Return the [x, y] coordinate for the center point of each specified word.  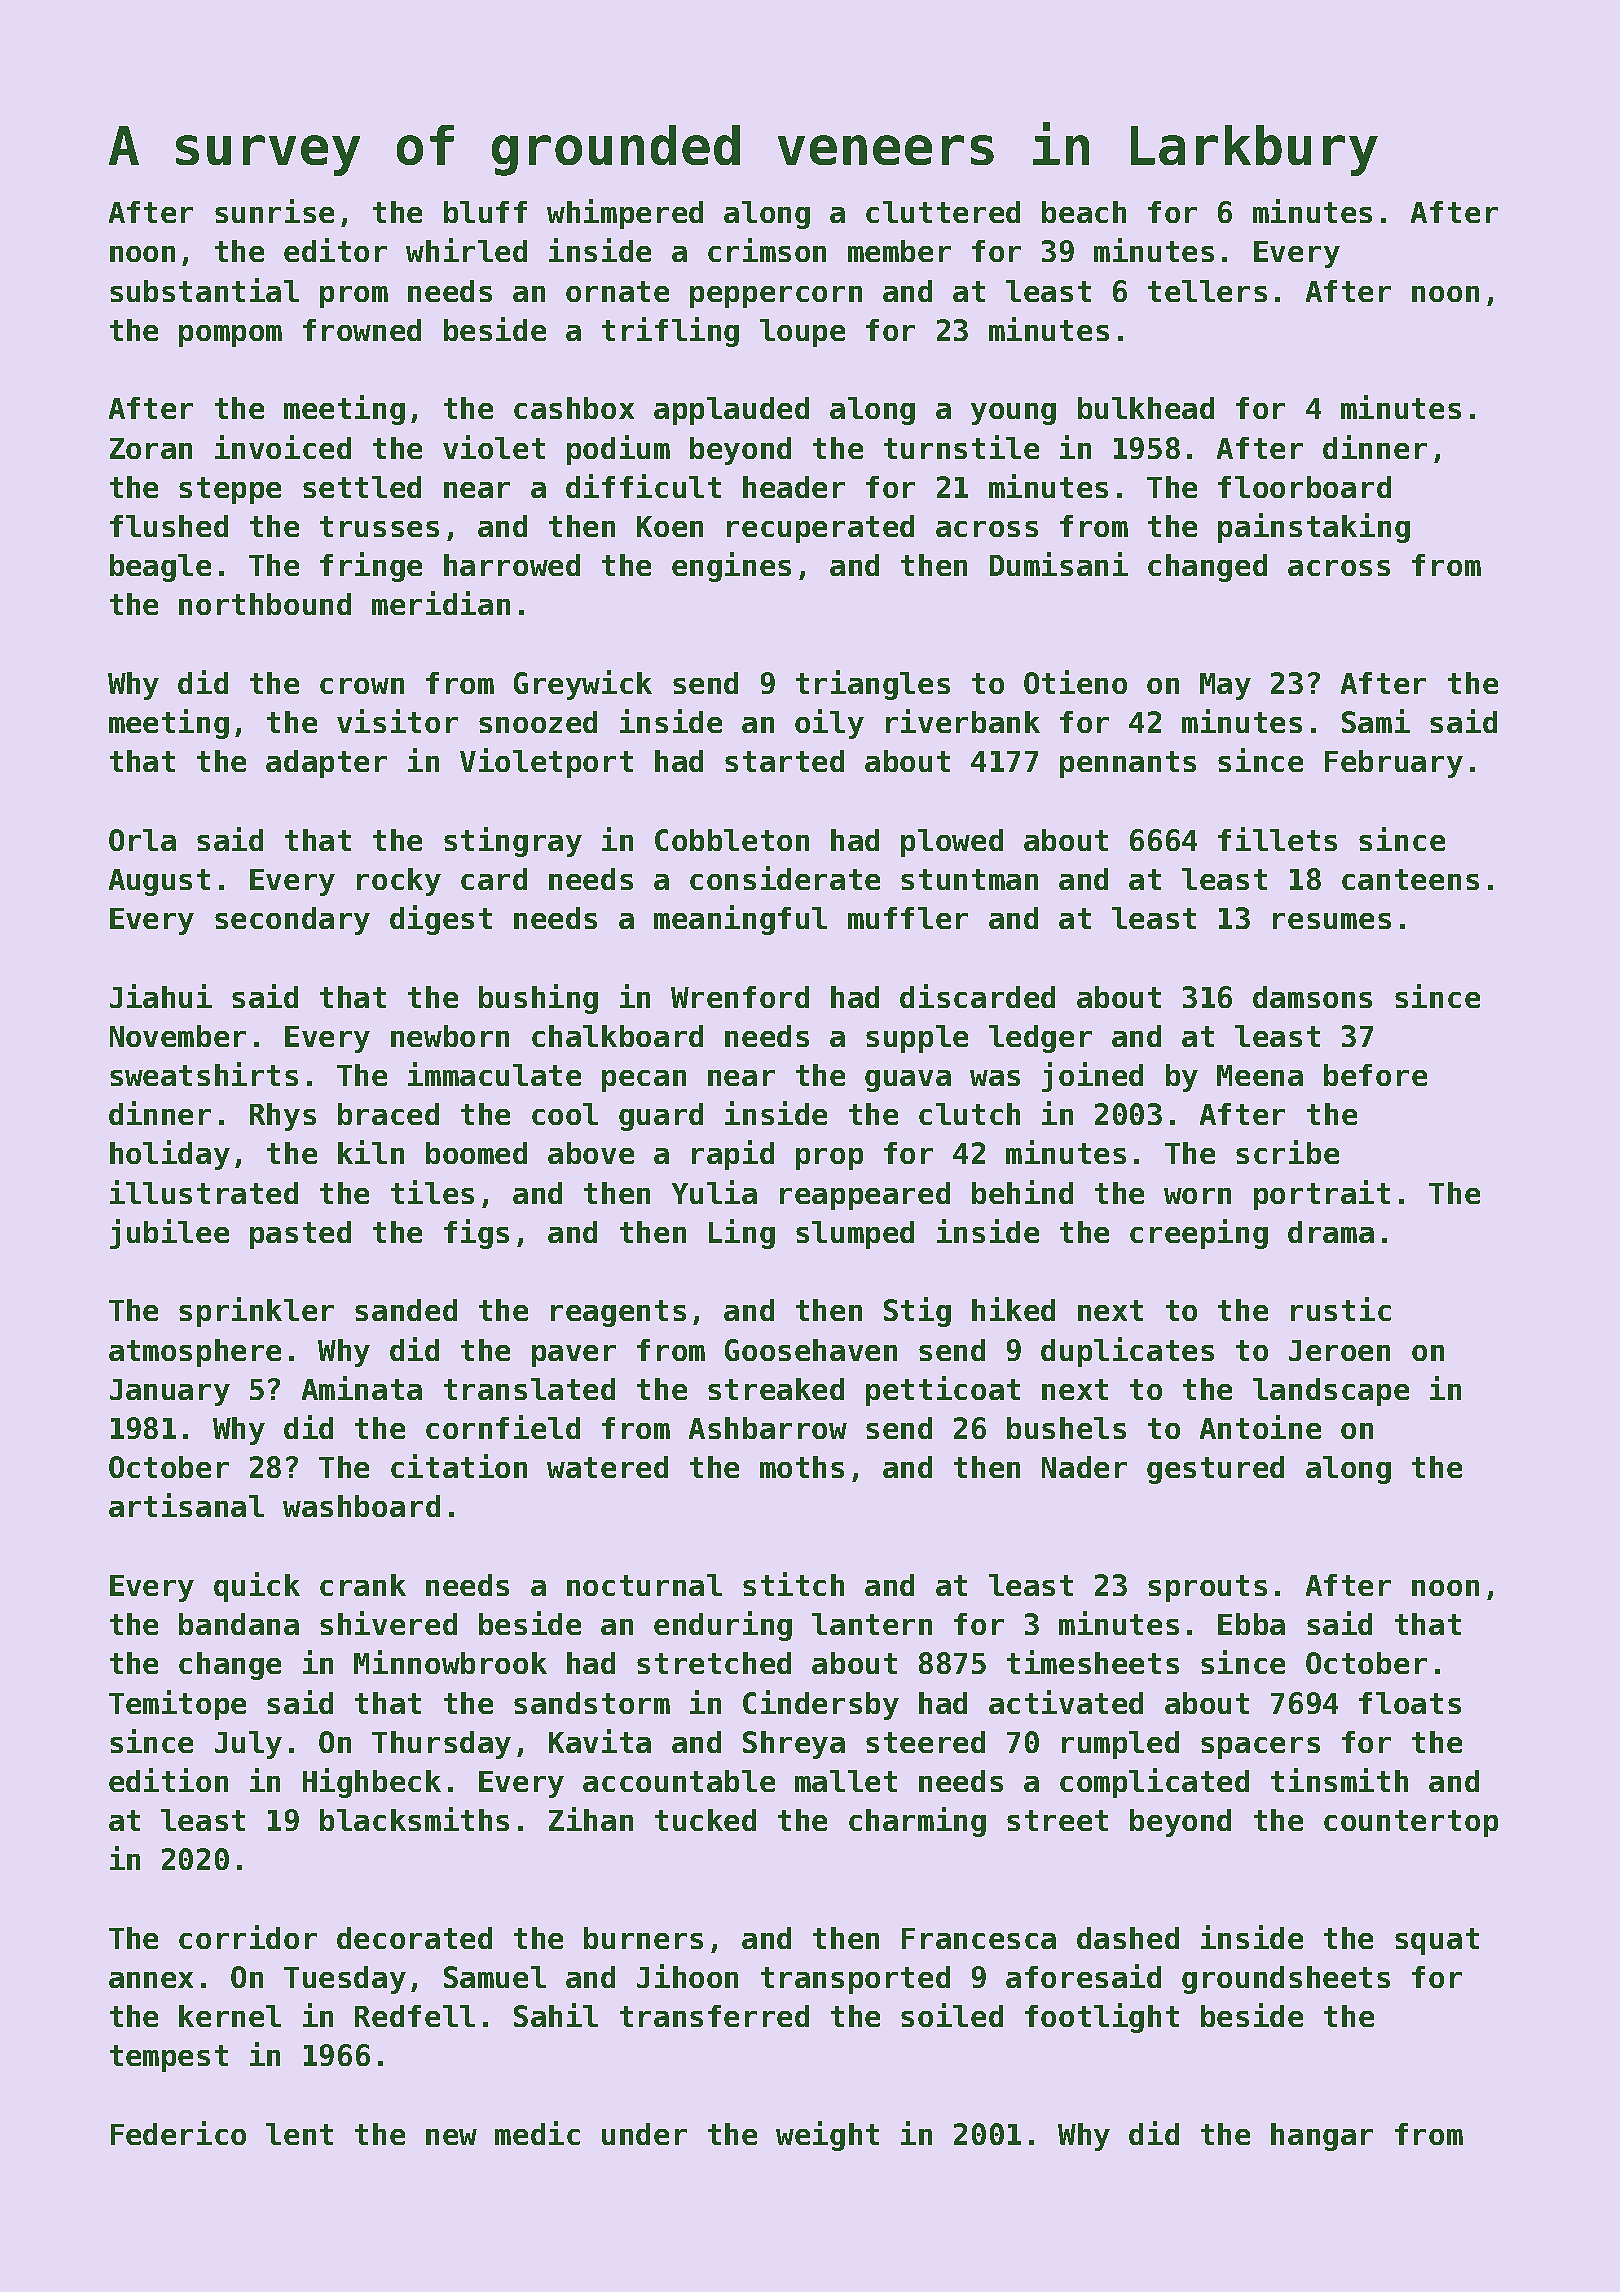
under [644, 2134]
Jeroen [1339, 1350]
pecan [644, 1081]
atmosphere [195, 1353]
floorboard [1304, 487]
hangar [1322, 2137]
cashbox [574, 408]
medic [537, 2133]
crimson [767, 250]
